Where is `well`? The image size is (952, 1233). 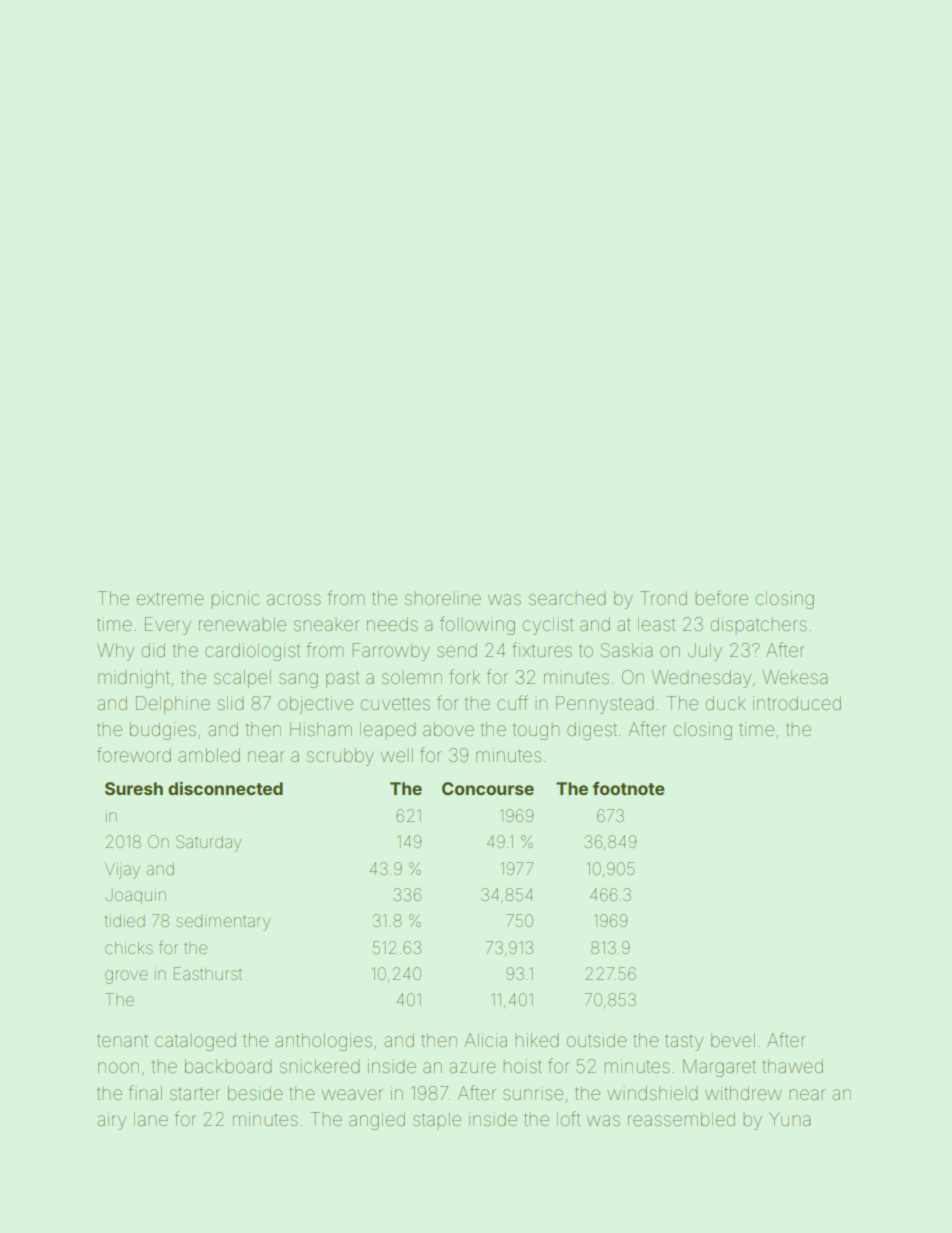
well is located at coordinates (397, 755).
